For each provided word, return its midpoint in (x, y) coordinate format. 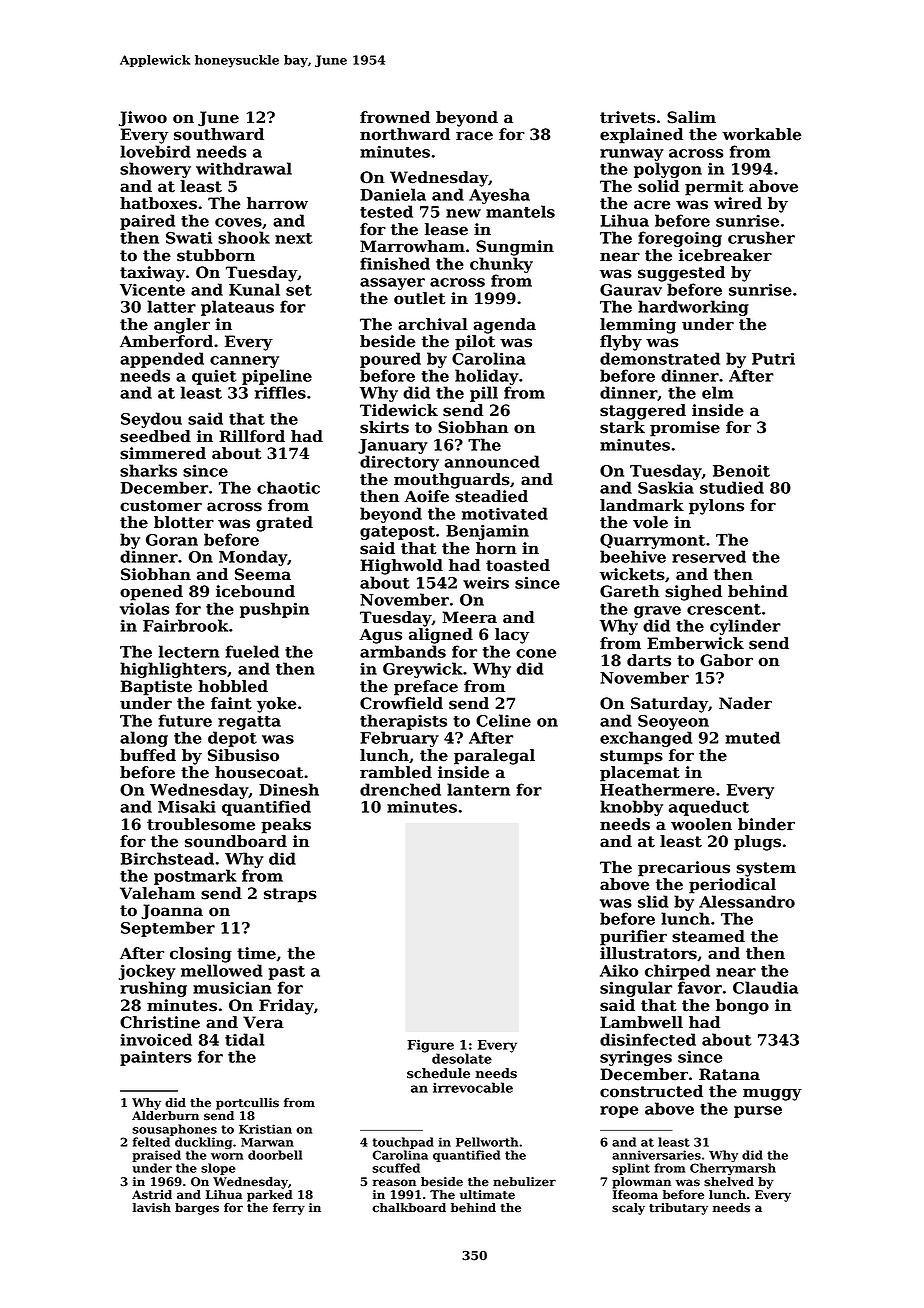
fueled (252, 651)
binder (766, 824)
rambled (396, 772)
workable (762, 134)
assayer (392, 284)
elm (718, 392)
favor (700, 987)
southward (219, 134)
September (168, 929)
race (474, 136)
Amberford (166, 341)
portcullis (247, 1104)
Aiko (619, 970)
